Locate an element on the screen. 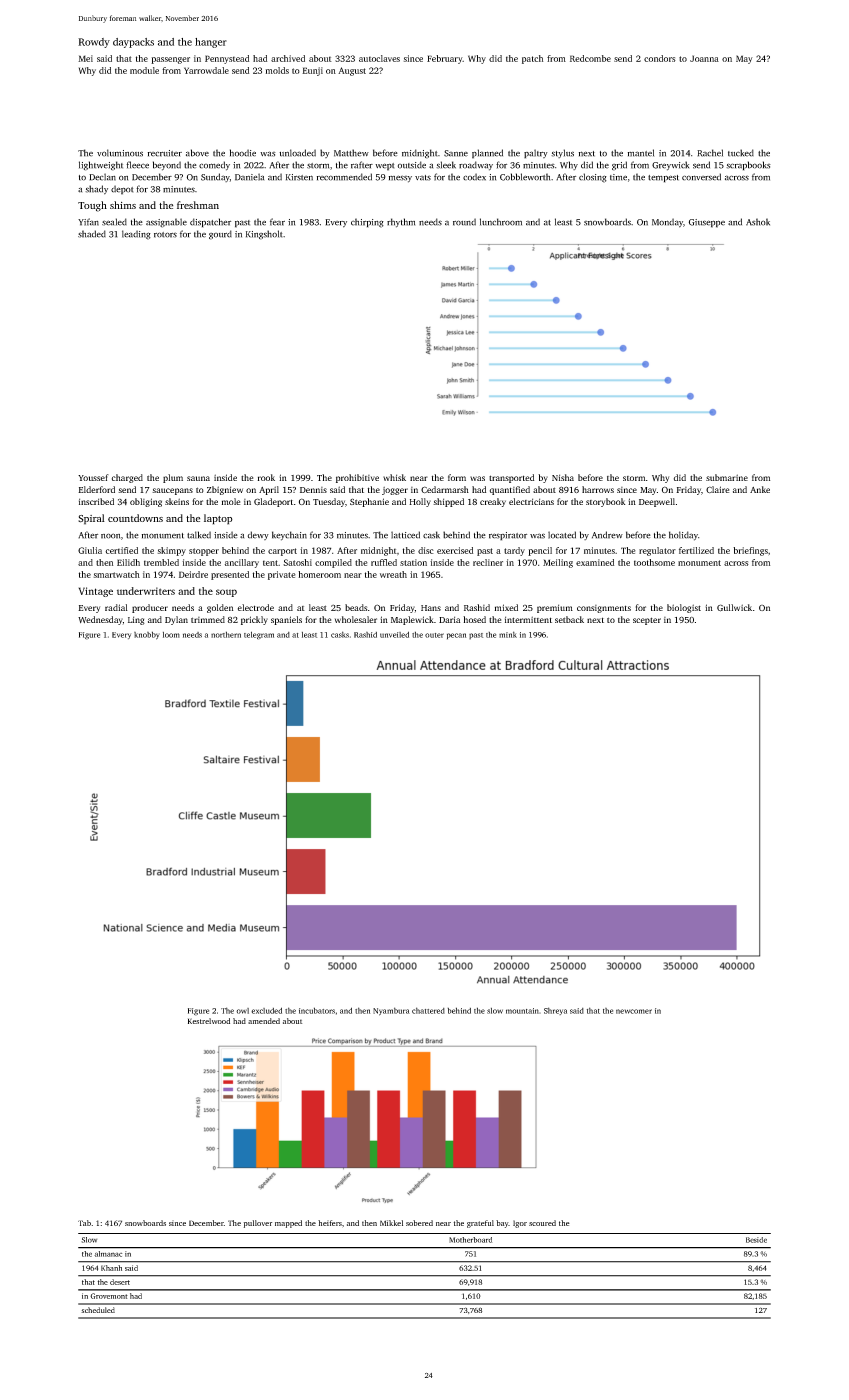 The image size is (849, 1400). autoclaves is located at coordinates (379, 58).
